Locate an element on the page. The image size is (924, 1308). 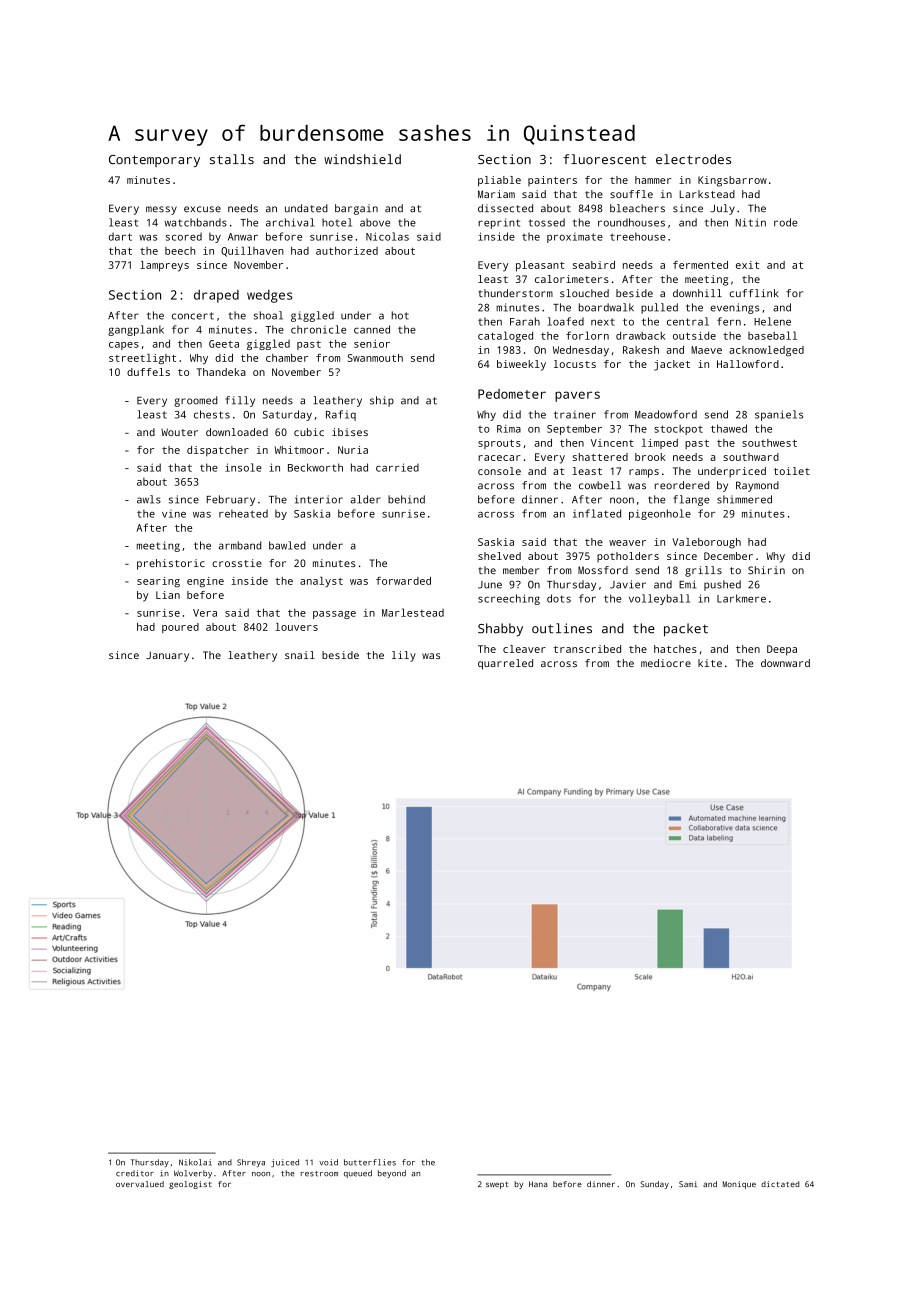
Kingsbarrow is located at coordinates (732, 181).
